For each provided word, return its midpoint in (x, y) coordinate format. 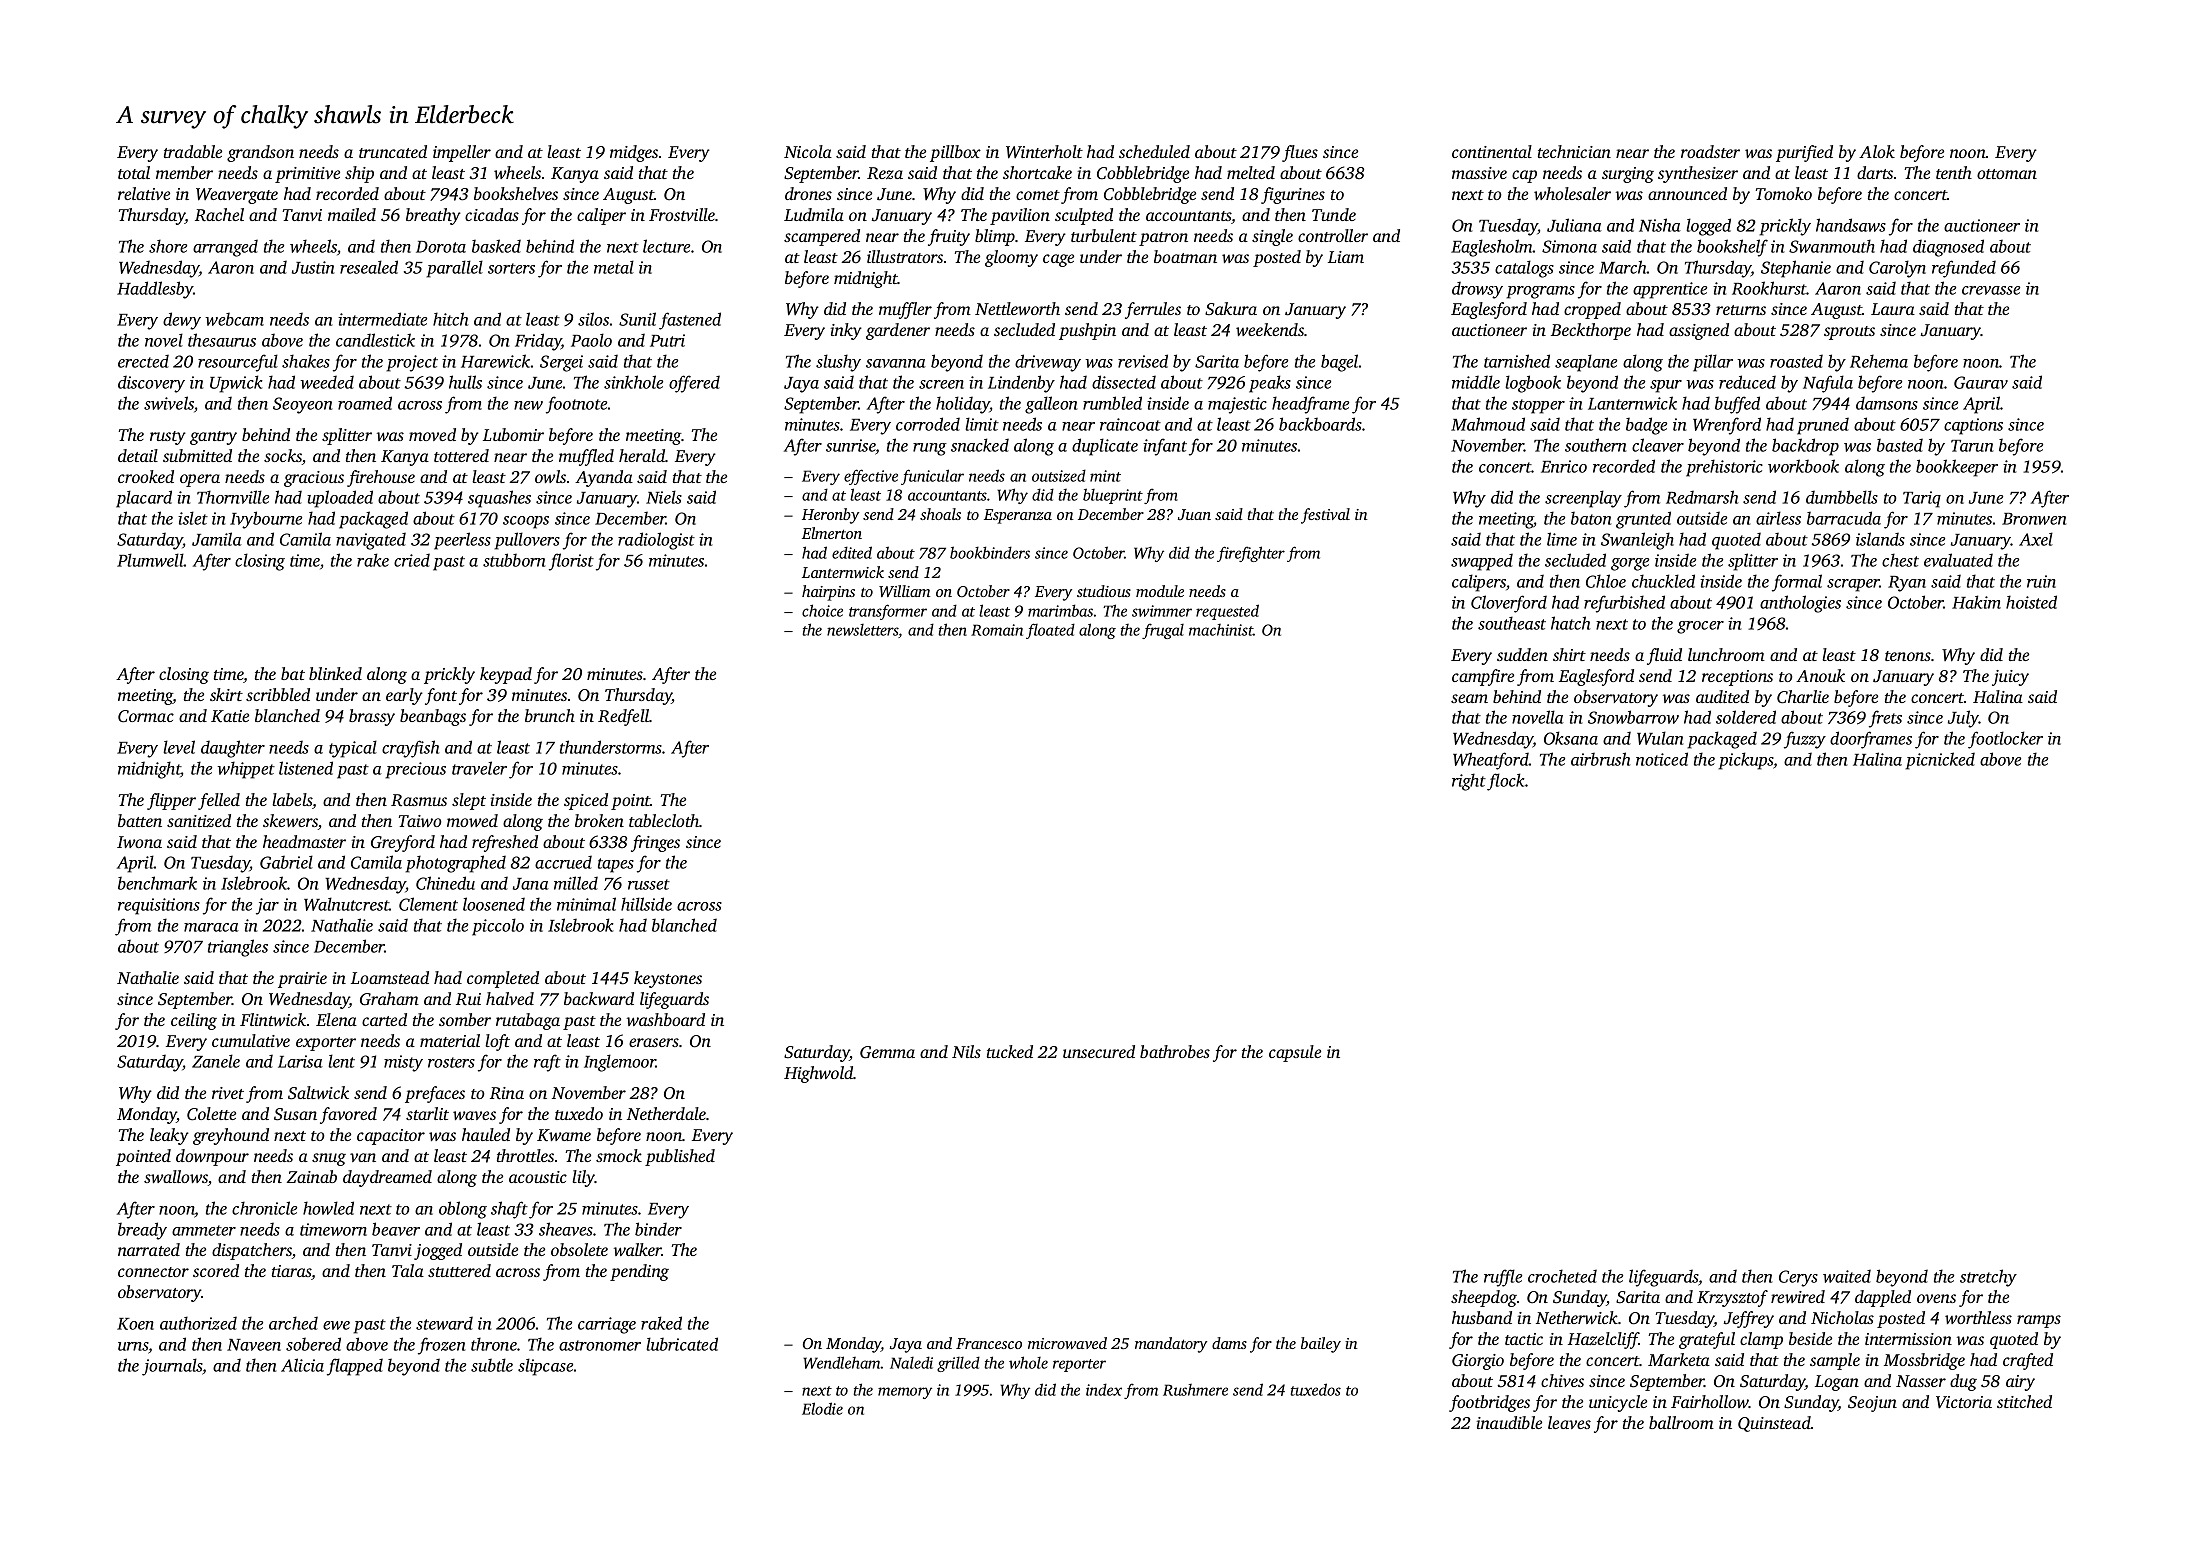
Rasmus (419, 800)
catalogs (1524, 269)
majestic (1237, 405)
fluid (1664, 656)
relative (144, 193)
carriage (607, 1325)
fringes (655, 843)
